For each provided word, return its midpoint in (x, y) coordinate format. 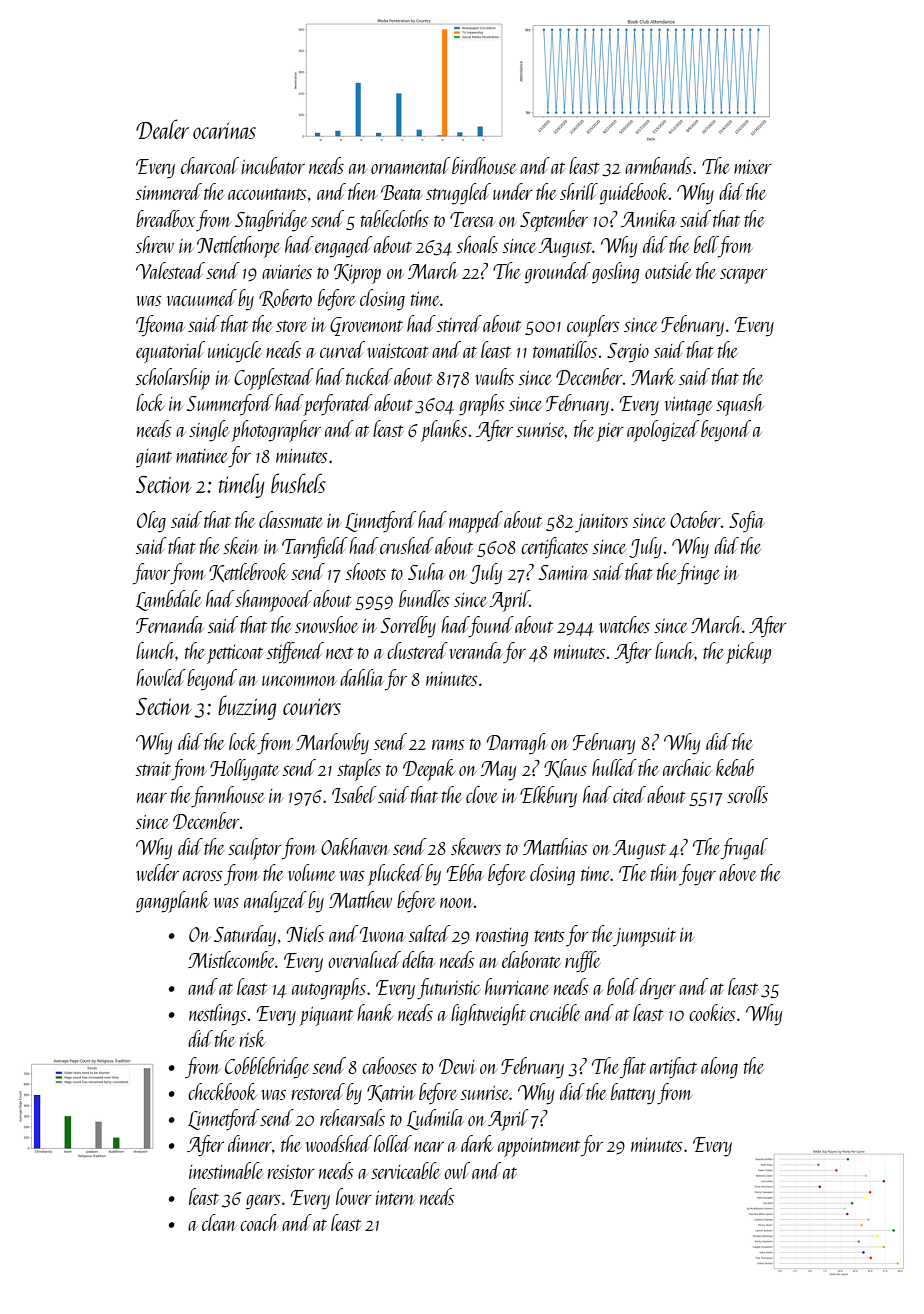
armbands (658, 165)
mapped (476, 522)
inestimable (226, 1170)
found (491, 627)
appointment (539, 1147)
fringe (698, 574)
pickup (748, 653)
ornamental (410, 165)
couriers (312, 707)
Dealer (162, 129)
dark (477, 1143)
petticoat (235, 654)
